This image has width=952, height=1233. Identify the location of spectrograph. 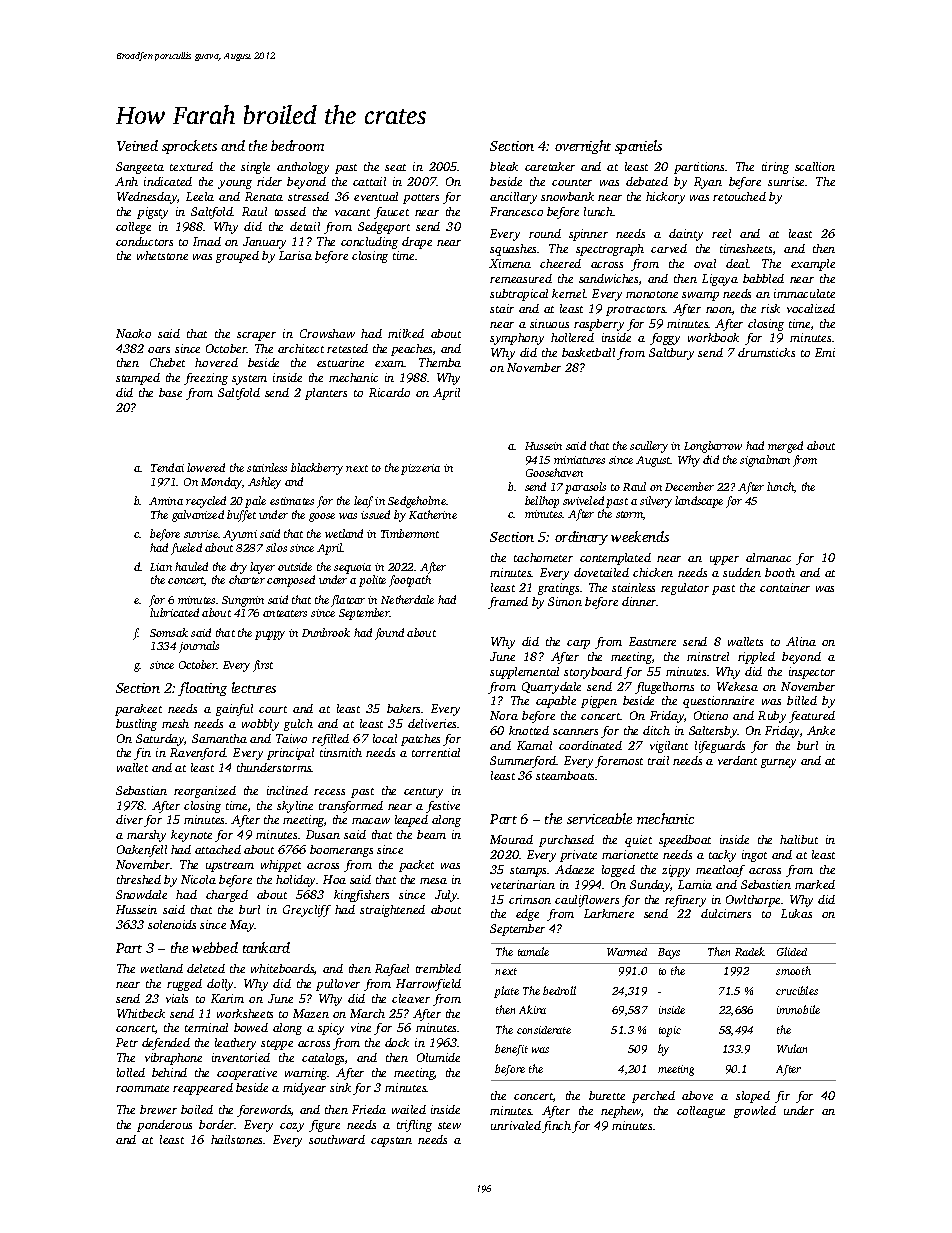
(610, 250).
